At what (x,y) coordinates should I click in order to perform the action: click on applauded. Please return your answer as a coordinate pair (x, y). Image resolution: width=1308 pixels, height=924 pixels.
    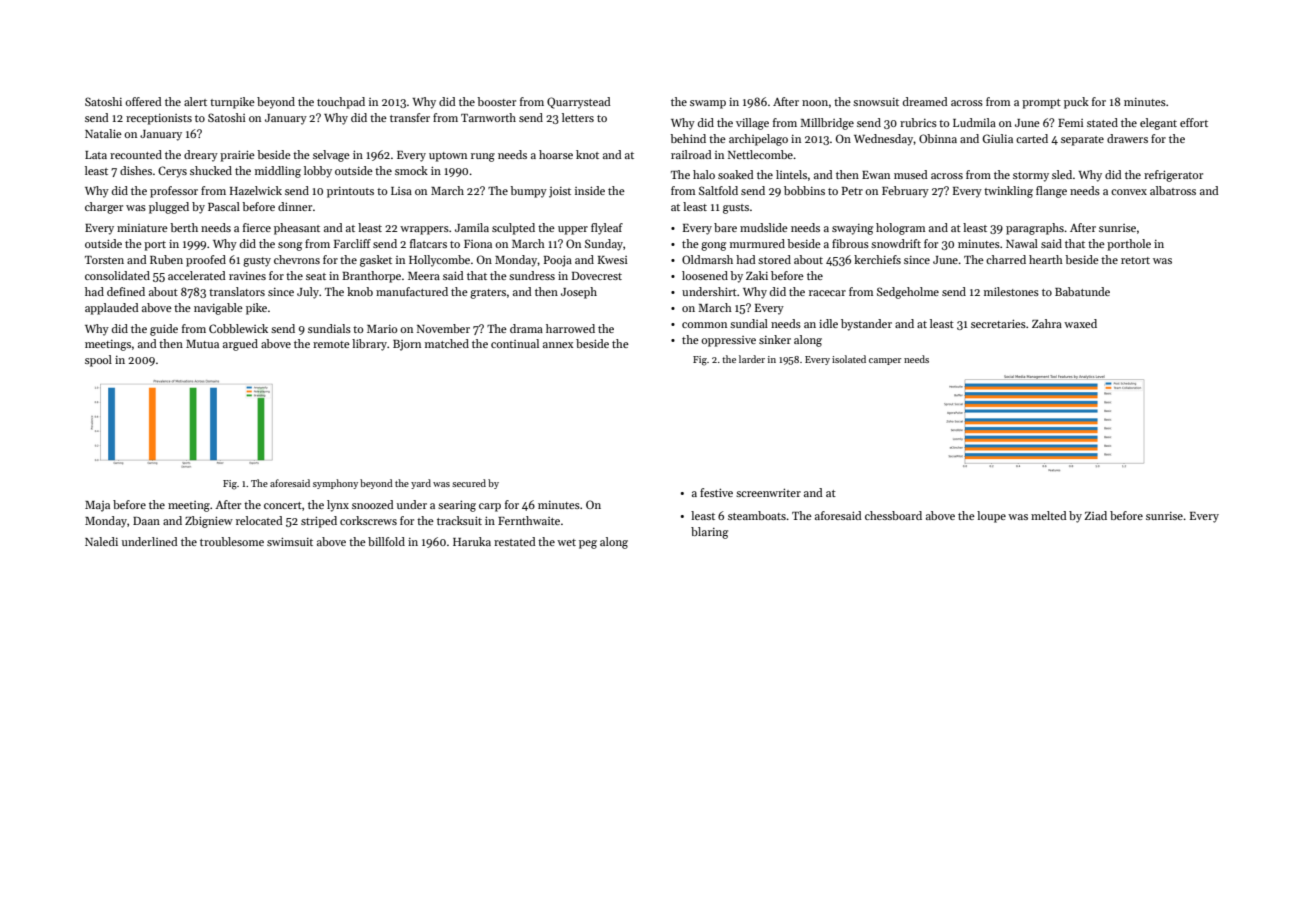
    Looking at the image, I should click on (112, 309).
